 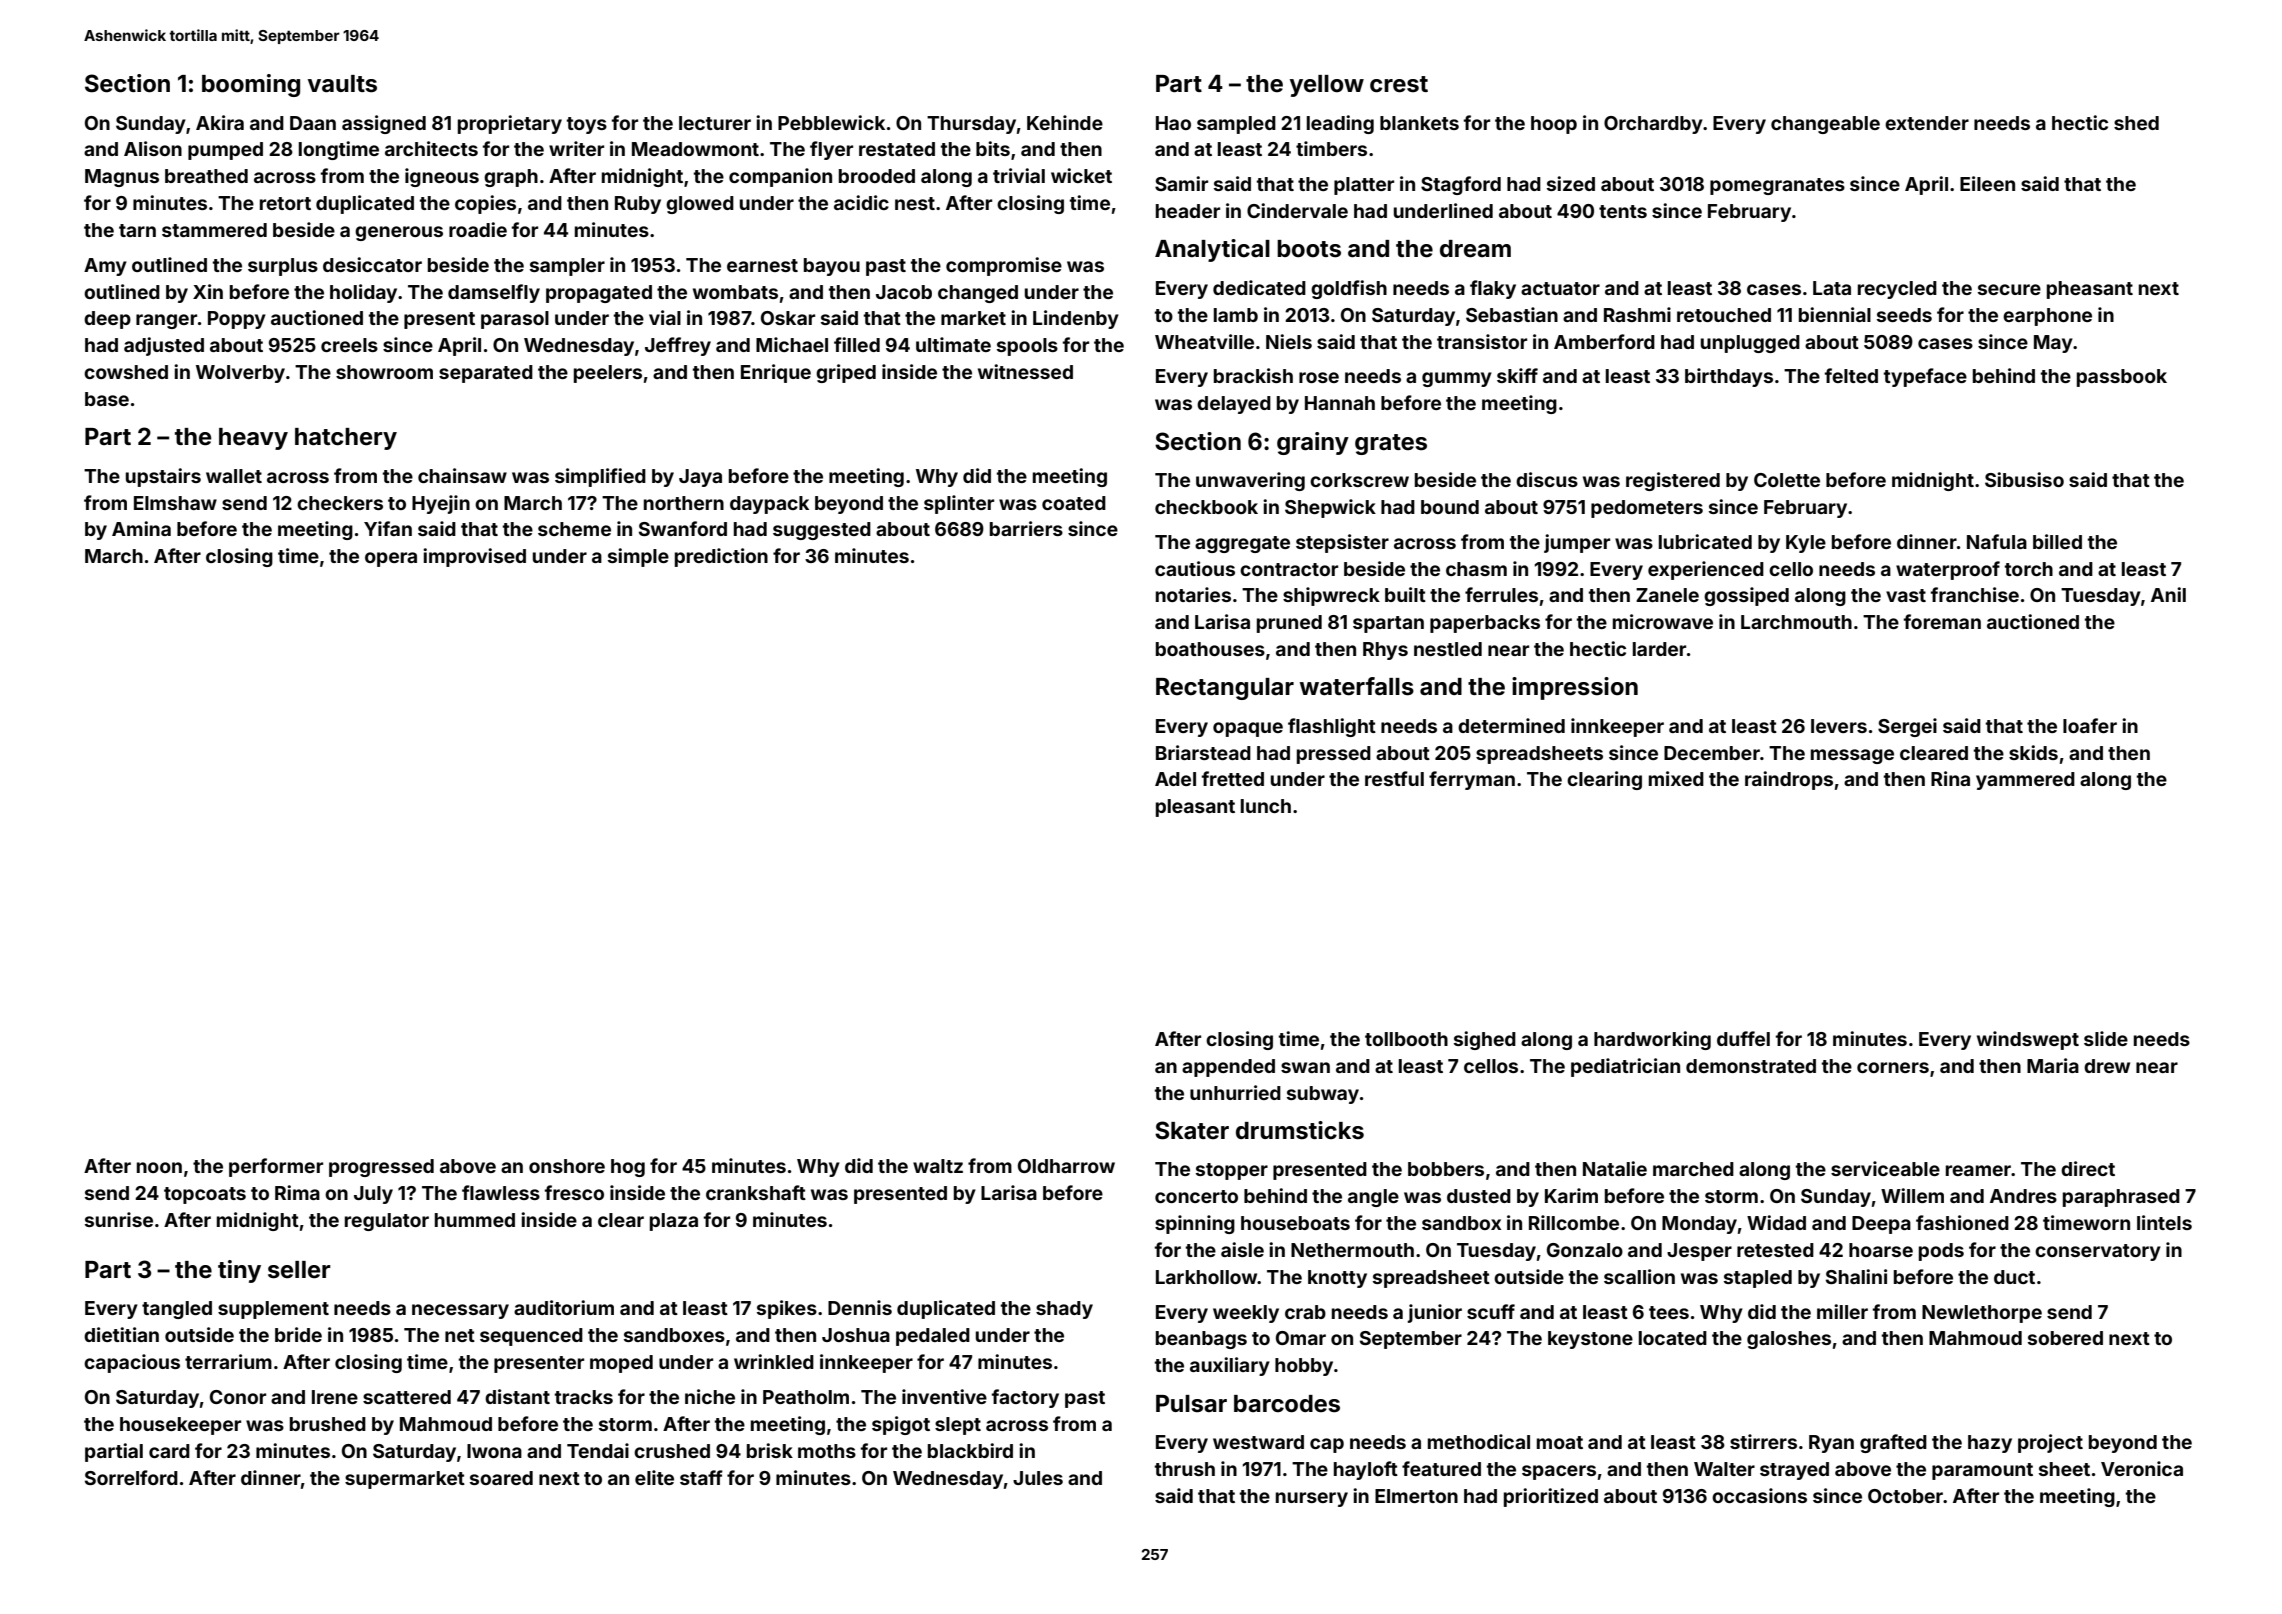 I want to click on changeable, so click(x=1825, y=125).
